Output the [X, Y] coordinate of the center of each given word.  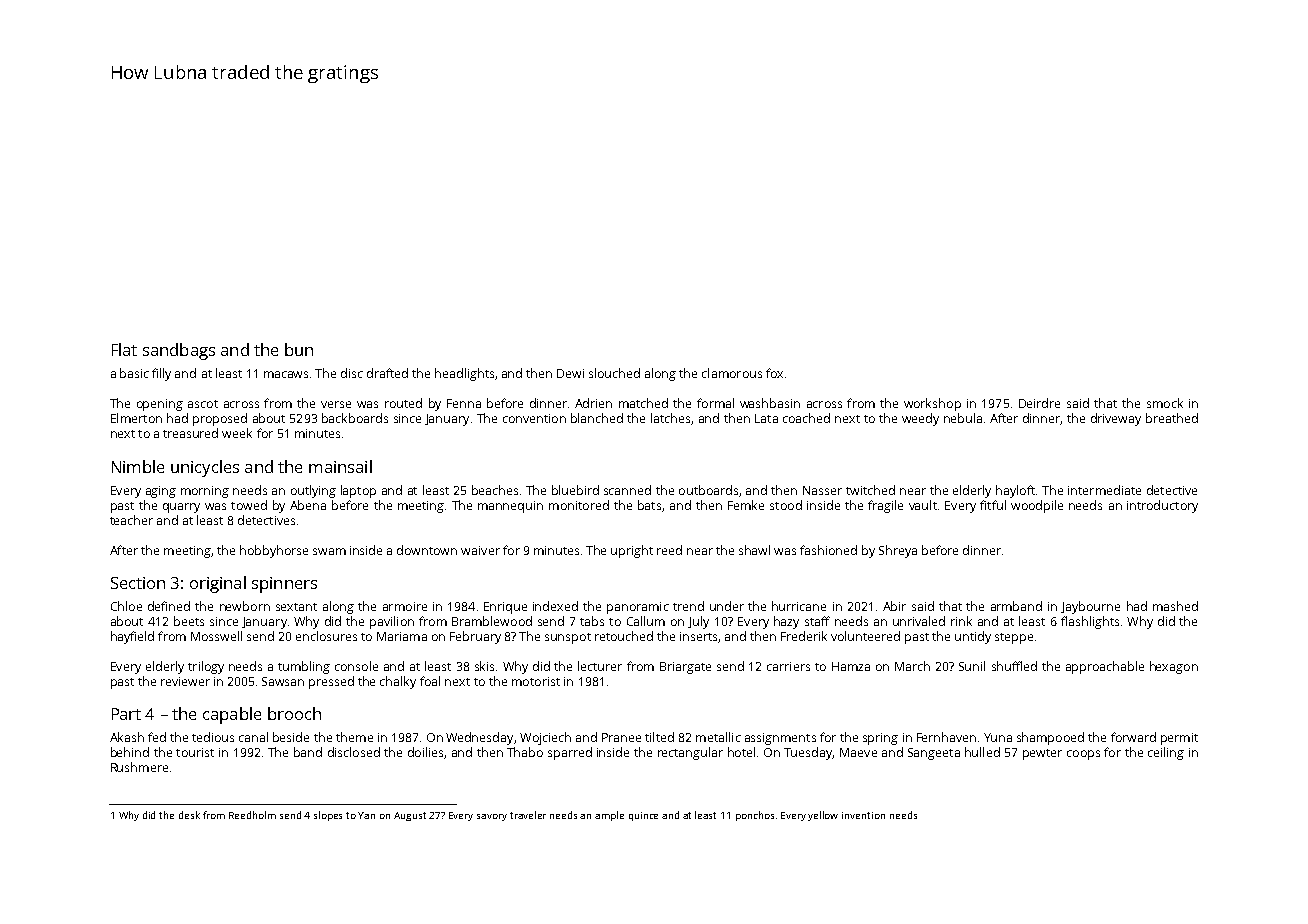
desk [189, 815]
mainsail [340, 466]
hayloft [1015, 491]
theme [354, 737]
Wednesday [479, 738]
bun [299, 349]
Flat [124, 349]
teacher [131, 520]
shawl [754, 550]
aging [161, 492]
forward [1133, 737]
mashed [1175, 606]
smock [1165, 403]
